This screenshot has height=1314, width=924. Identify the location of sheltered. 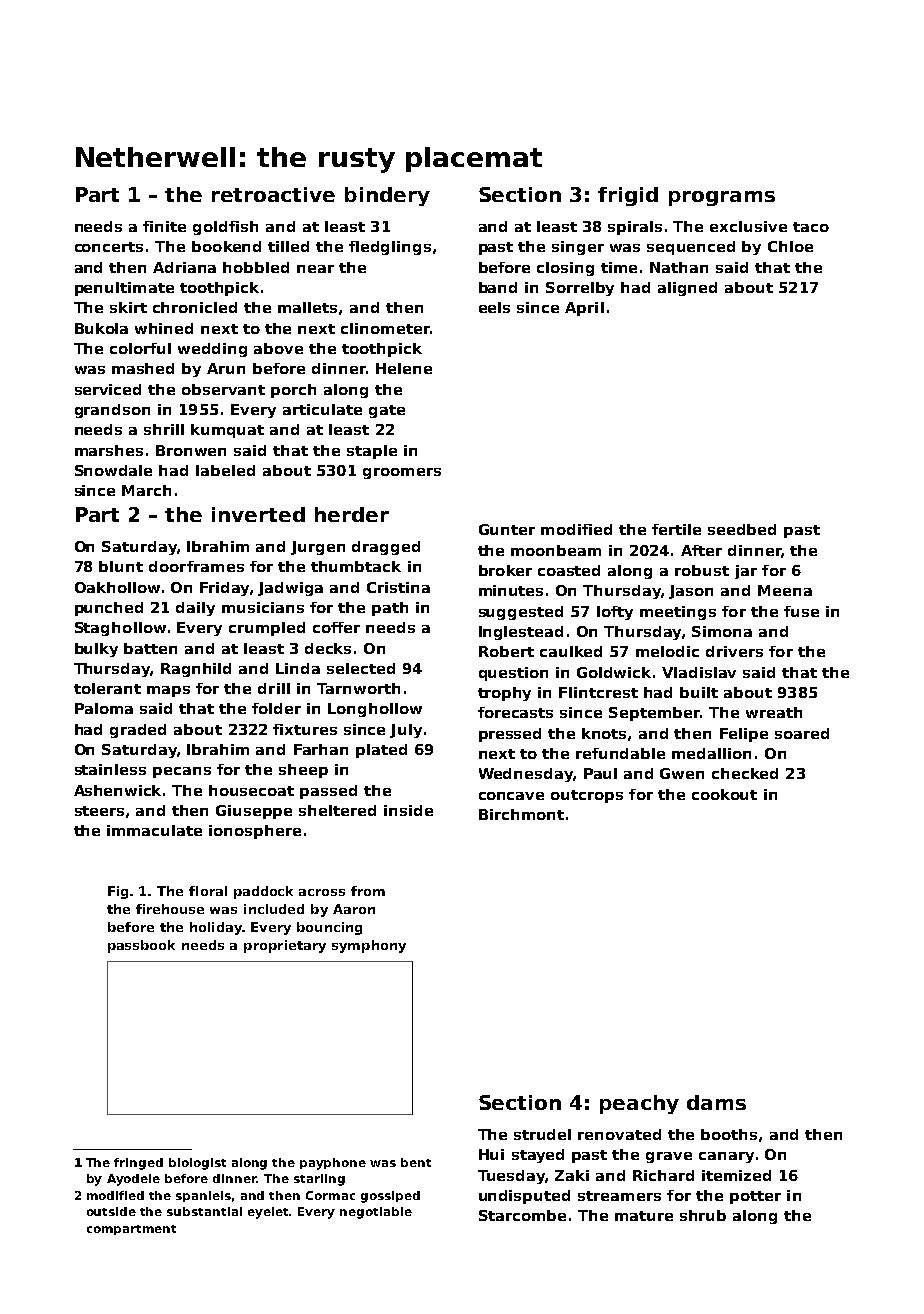
(337, 810).
